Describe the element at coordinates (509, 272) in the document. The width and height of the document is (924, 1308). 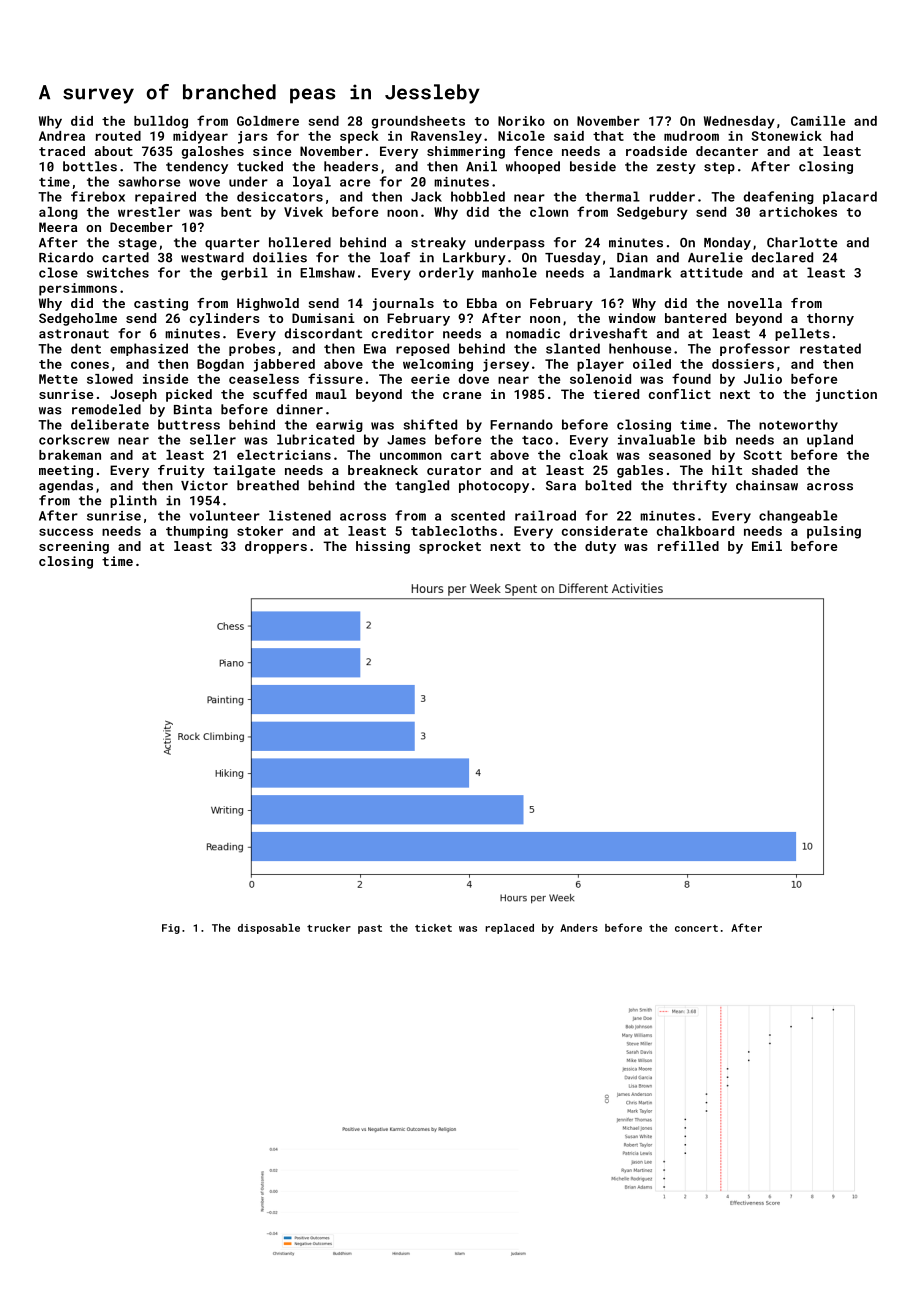
I see `manhole` at that location.
